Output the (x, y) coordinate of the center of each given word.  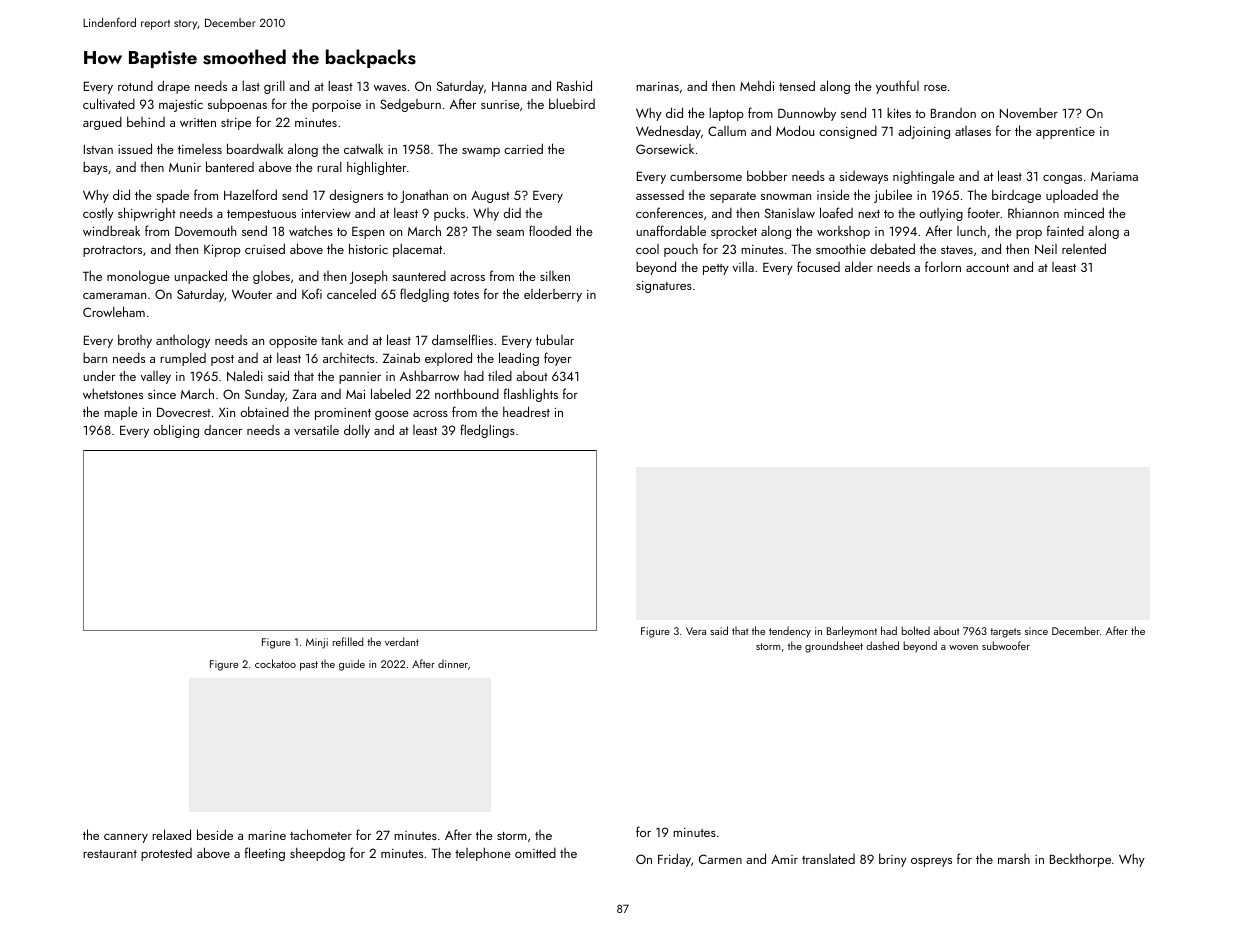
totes (466, 295)
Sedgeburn (410, 105)
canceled (351, 293)
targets (1005, 633)
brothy (135, 341)
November (1029, 113)
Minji (317, 643)
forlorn (943, 266)
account (987, 268)
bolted (916, 630)
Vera (696, 631)
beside (215, 834)
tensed (797, 85)
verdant (402, 641)
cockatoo (275, 663)
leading (519, 359)
